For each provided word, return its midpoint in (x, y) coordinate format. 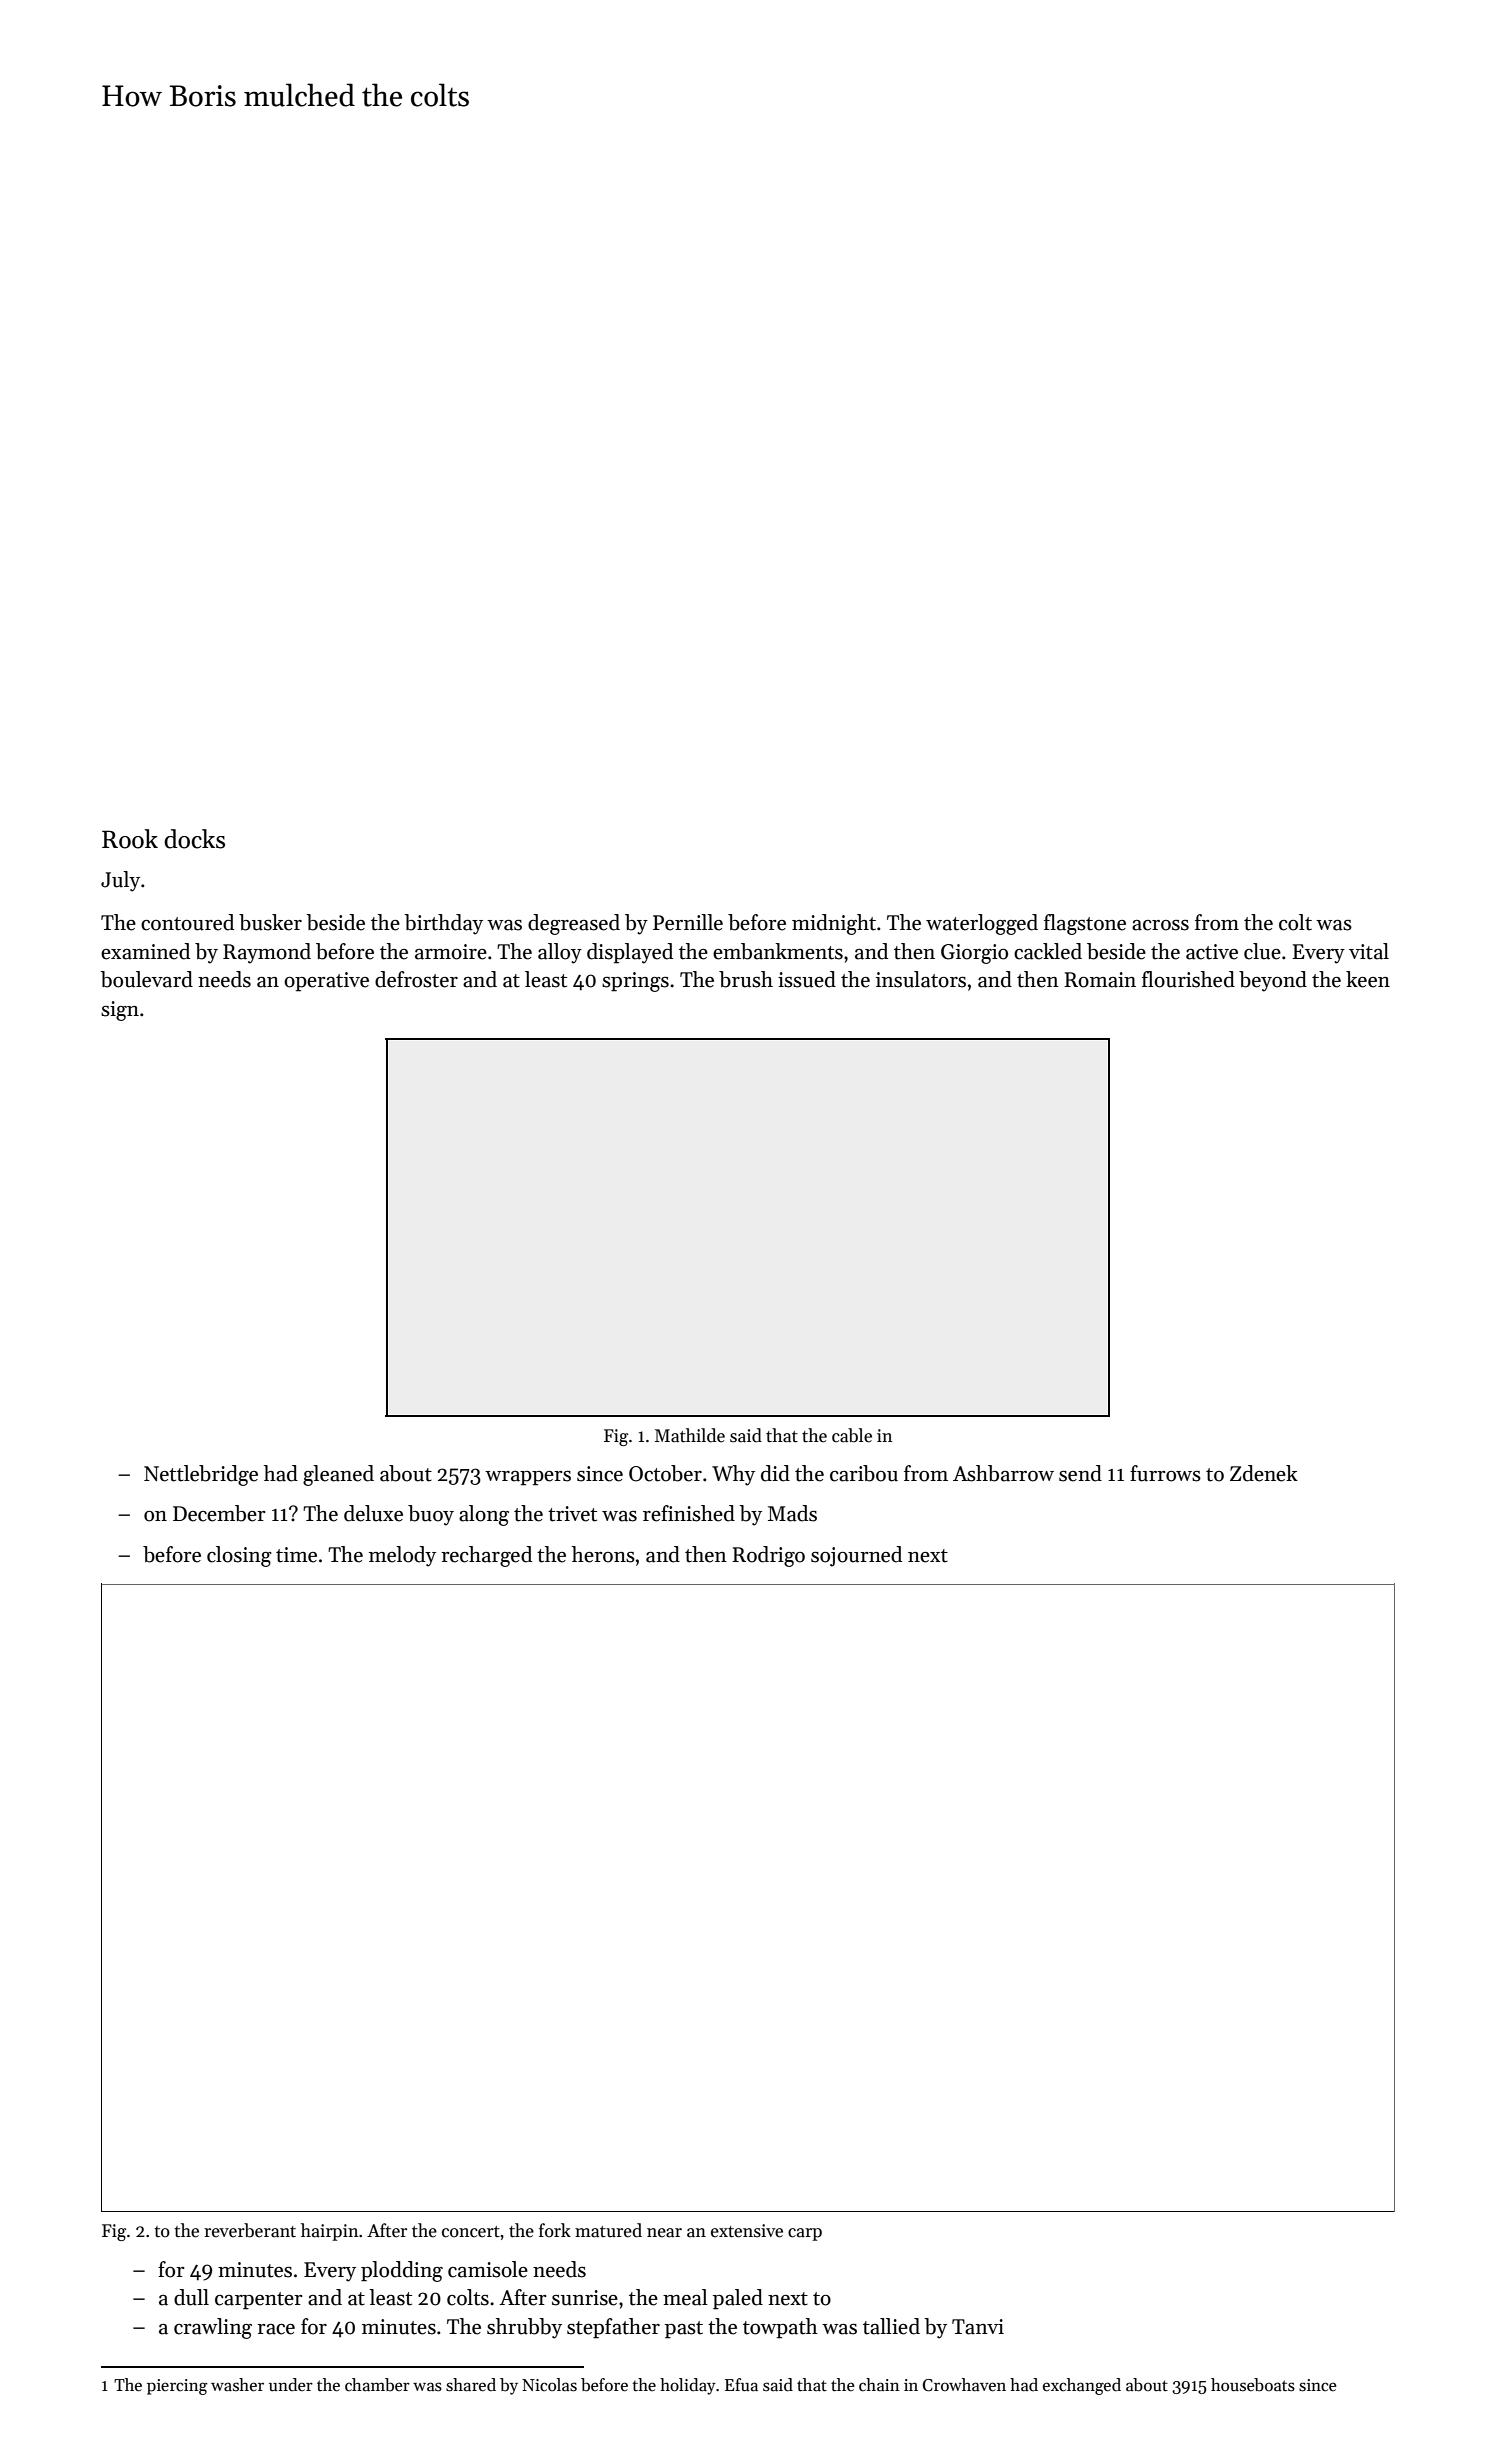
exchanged (1082, 2386)
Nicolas (549, 2385)
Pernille (688, 922)
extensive (747, 2231)
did (775, 1473)
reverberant (250, 2230)
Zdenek (1264, 1473)
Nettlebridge (201, 1475)
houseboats (1253, 2385)
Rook (130, 839)
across (1160, 925)
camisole (488, 2269)
